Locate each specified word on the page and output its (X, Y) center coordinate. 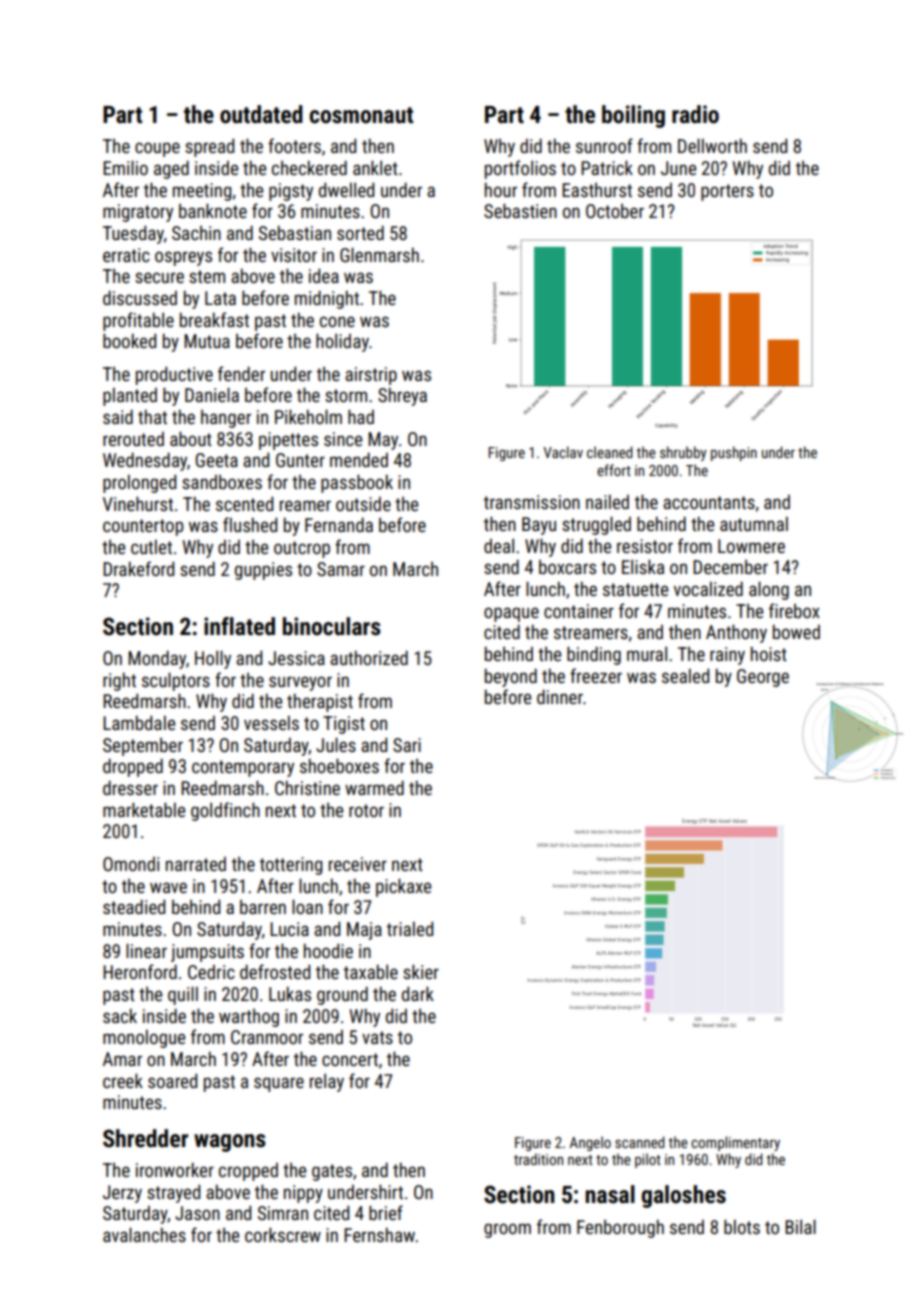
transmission (532, 502)
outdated (261, 114)
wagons (230, 1143)
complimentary (735, 1143)
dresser (130, 787)
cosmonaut (361, 115)
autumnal (754, 524)
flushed (250, 524)
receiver (358, 864)
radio (695, 114)
